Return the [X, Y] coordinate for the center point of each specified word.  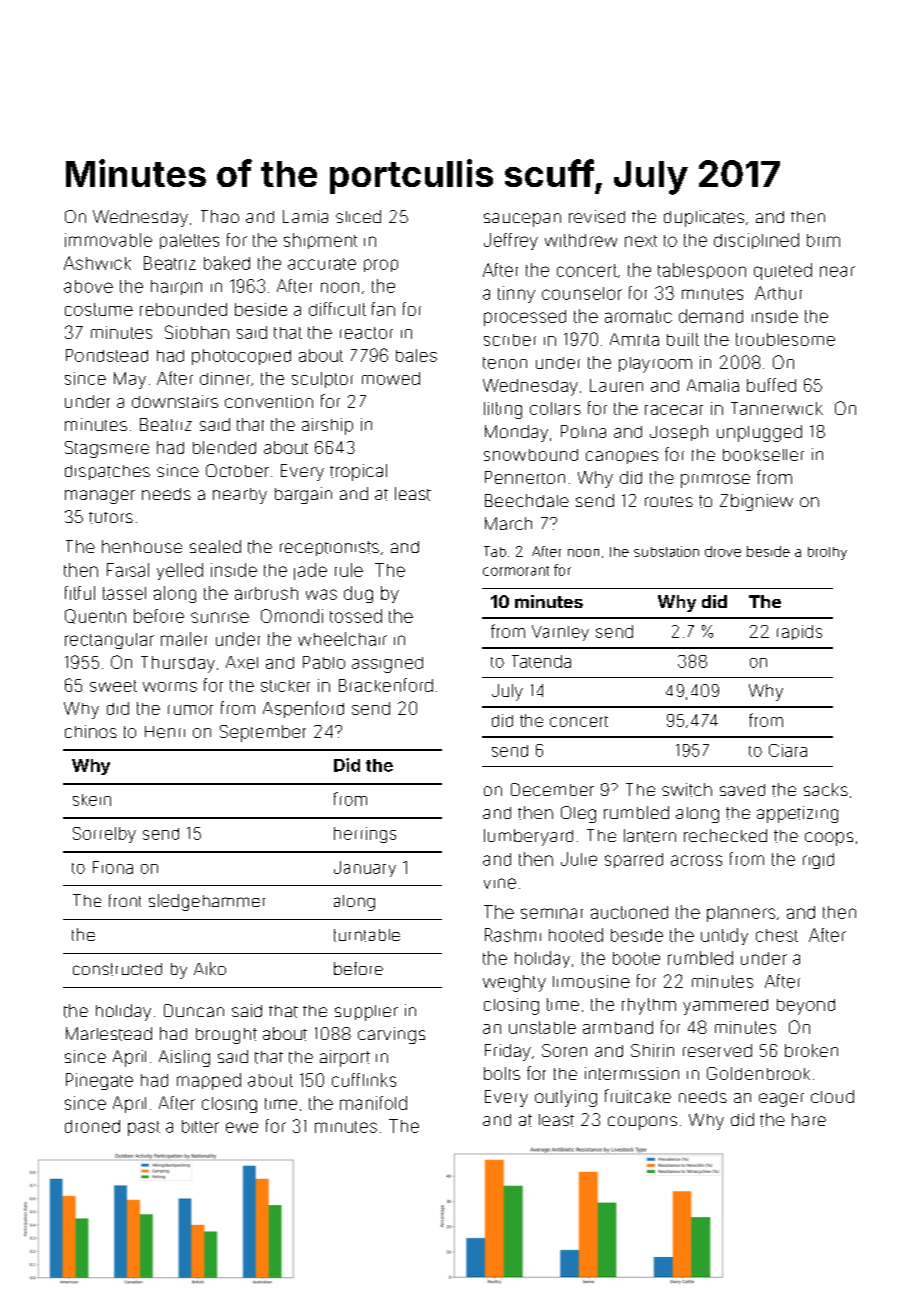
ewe [242, 1127]
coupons [642, 1123]
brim [823, 240]
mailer [184, 639]
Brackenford [386, 685]
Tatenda [541, 661]
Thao [220, 216]
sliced [358, 216]
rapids [799, 632]
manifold [373, 1103]
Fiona [113, 867]
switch [687, 790]
